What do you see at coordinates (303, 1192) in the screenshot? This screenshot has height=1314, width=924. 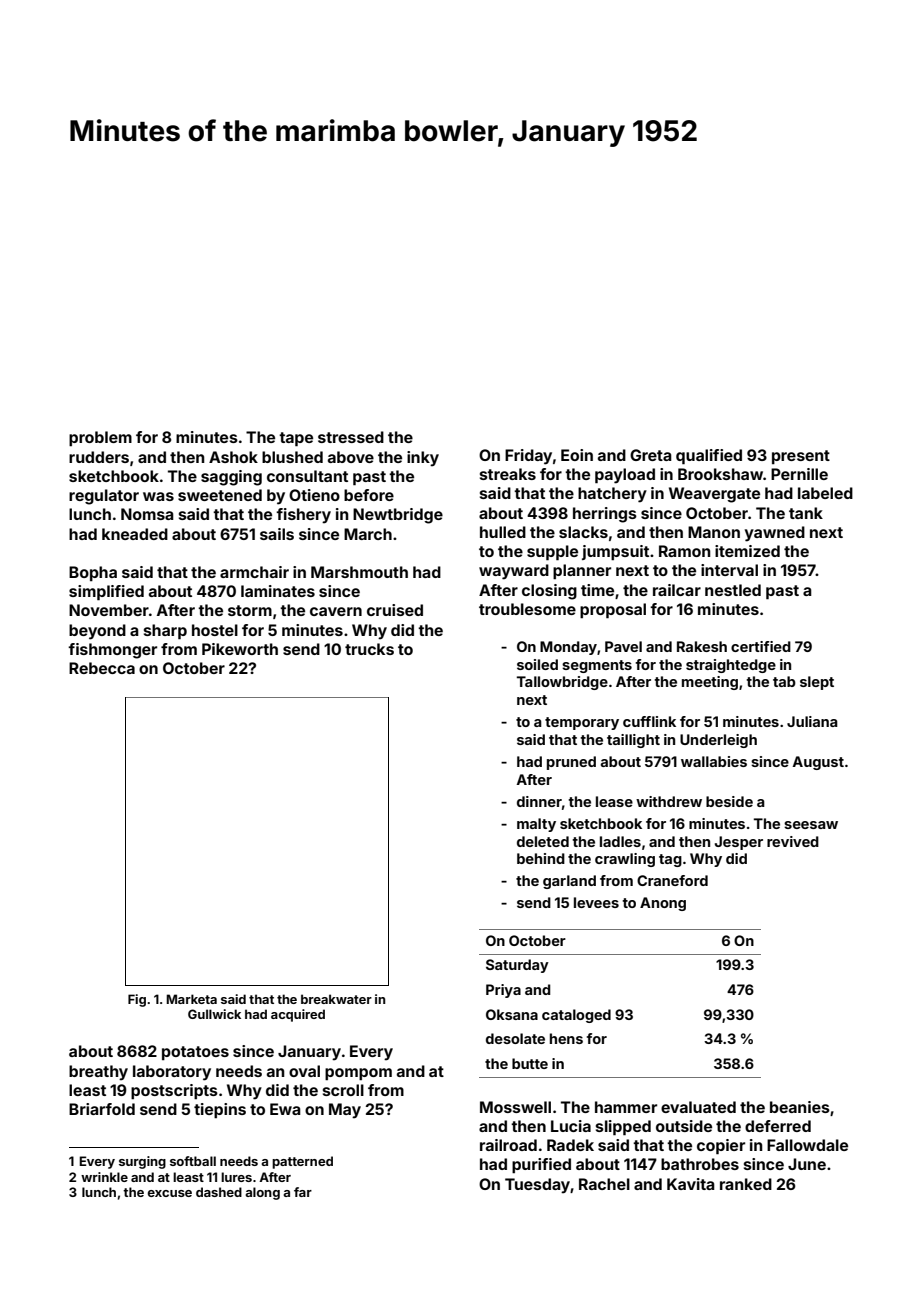 I see `far` at bounding box center [303, 1192].
